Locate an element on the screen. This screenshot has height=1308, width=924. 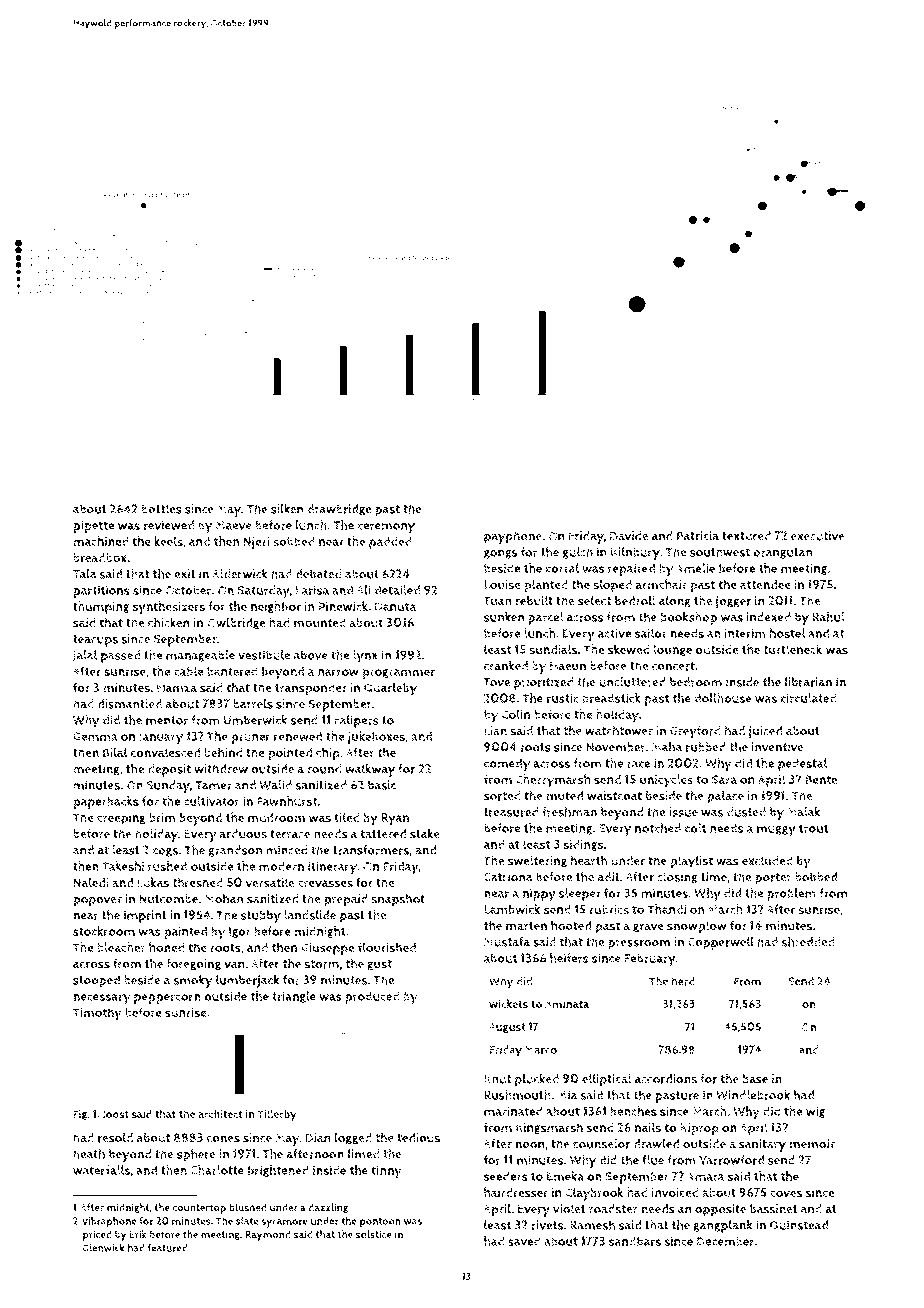
base is located at coordinates (755, 1079).
